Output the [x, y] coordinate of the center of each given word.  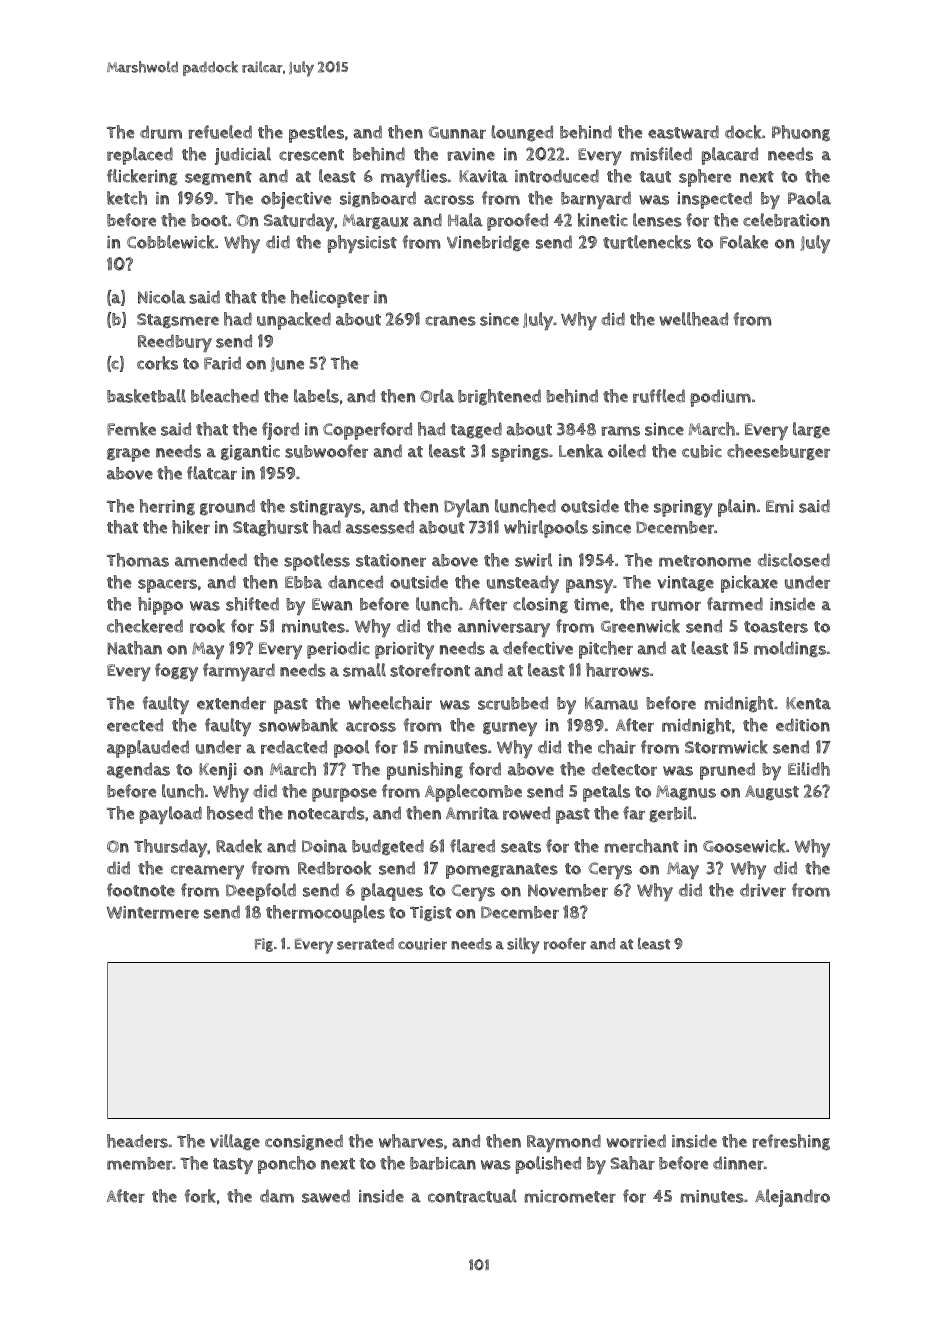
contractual [472, 1196]
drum [161, 132]
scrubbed [513, 703]
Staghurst [270, 528]
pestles [316, 134]
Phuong [801, 133]
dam [277, 1196]
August [772, 792]
